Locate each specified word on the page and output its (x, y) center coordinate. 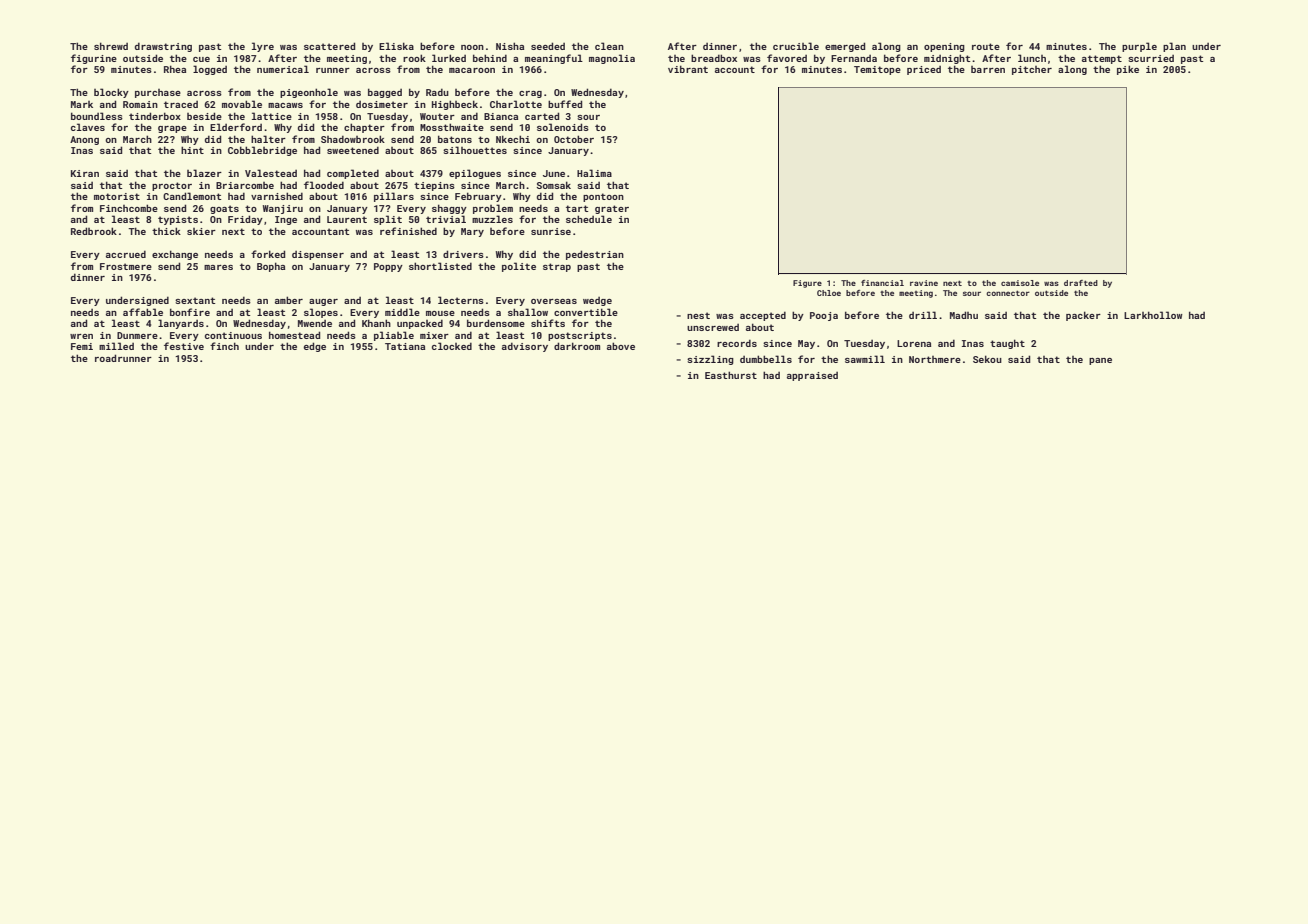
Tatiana (405, 346)
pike (1128, 70)
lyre (263, 47)
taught (1007, 344)
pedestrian (595, 255)
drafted (1081, 283)
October (574, 139)
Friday (245, 220)
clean (609, 46)
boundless (97, 116)
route (986, 46)
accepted (763, 316)
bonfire (190, 312)
